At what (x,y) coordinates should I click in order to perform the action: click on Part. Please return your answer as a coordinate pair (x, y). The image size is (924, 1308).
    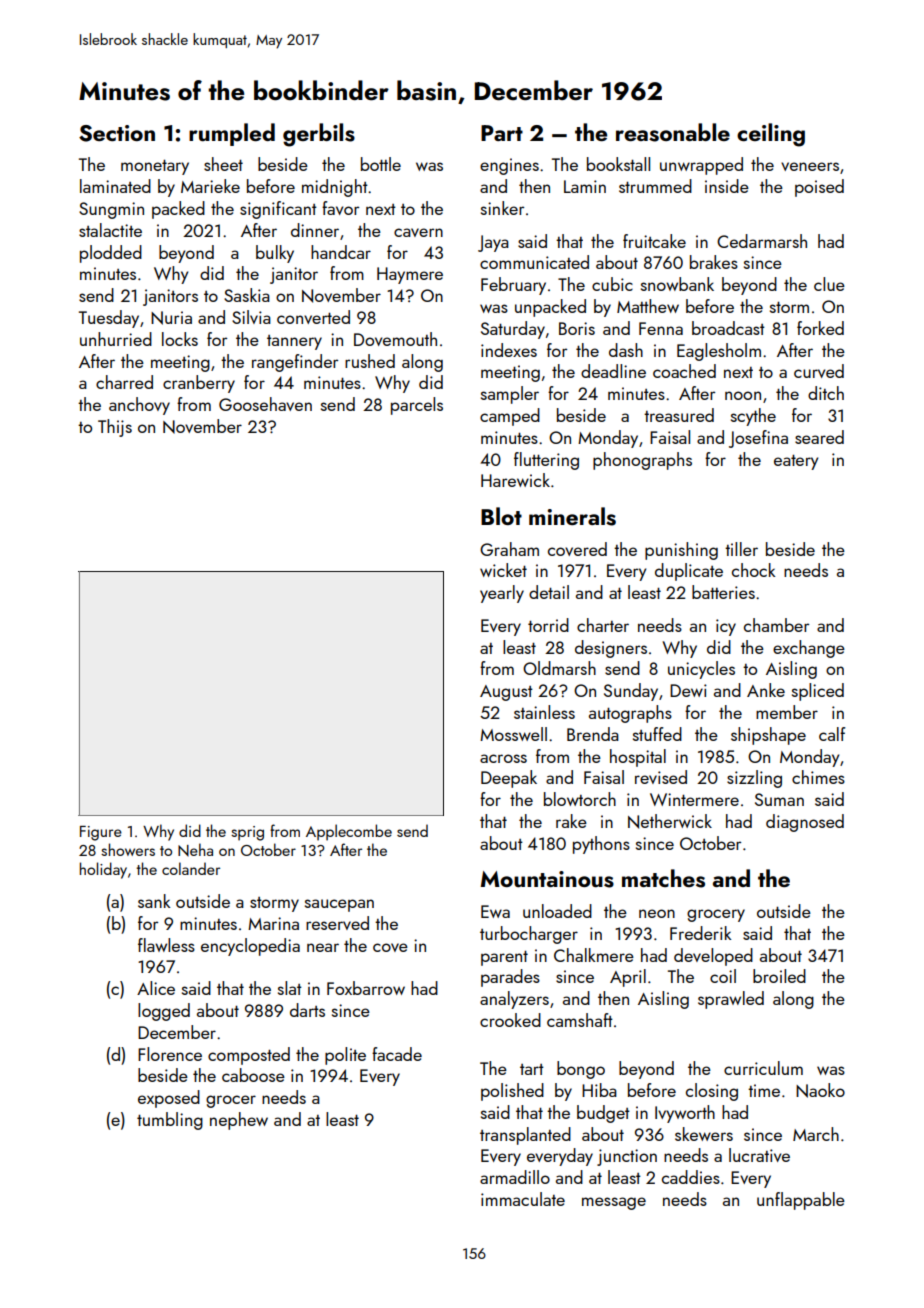
    Looking at the image, I should click on (502, 133).
